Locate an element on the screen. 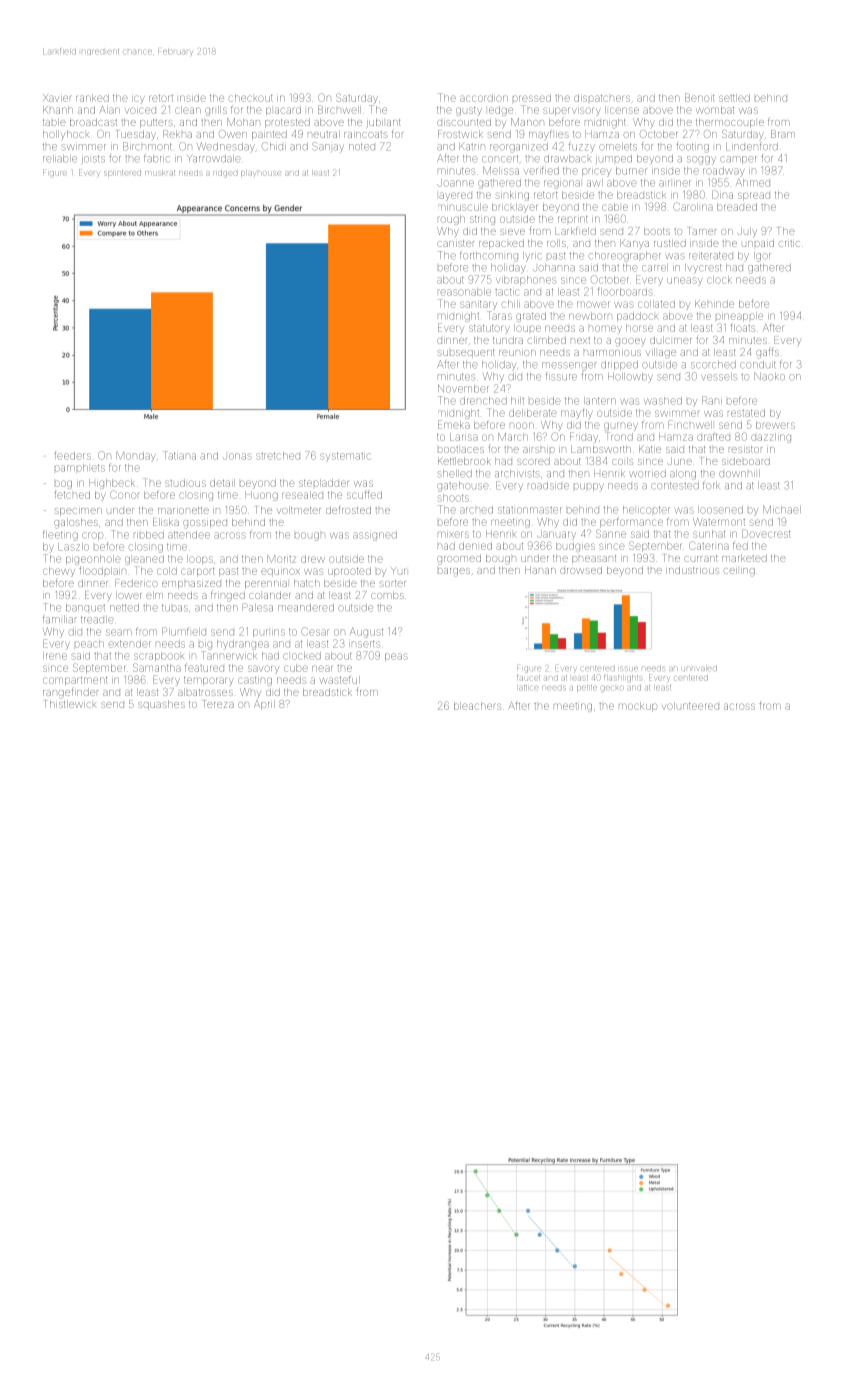 The width and height of the screenshot is (849, 1400). reasonable is located at coordinates (464, 292).
